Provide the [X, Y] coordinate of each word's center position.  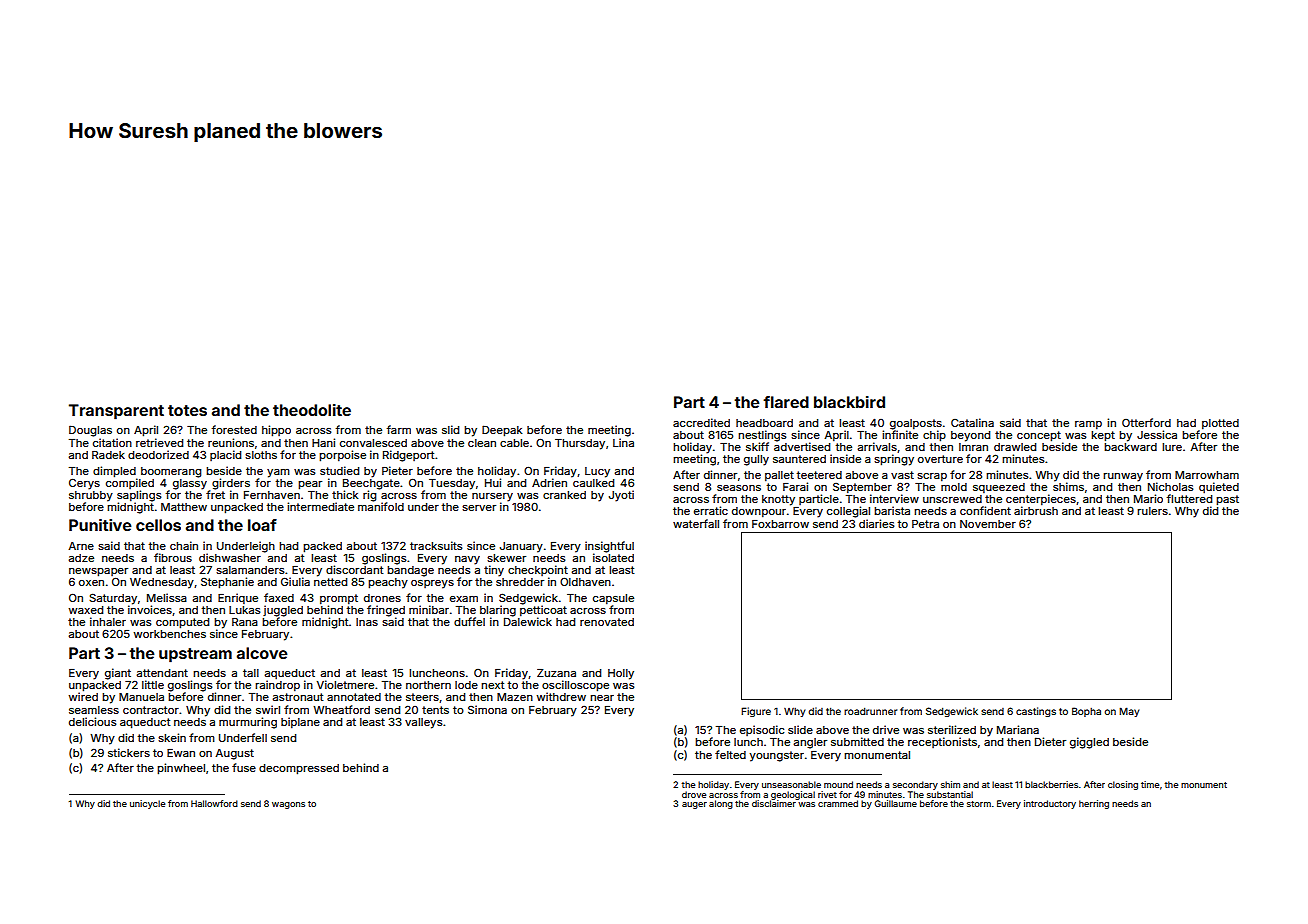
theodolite [312, 410]
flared [786, 402]
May [1129, 712]
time [1150, 784]
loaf [262, 525]
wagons [288, 805]
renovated [607, 622]
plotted [1220, 424]
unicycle [147, 804]
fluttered [1189, 498]
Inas [367, 622]
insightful [609, 547]
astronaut [298, 697]
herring [1094, 804]
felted [730, 754]
